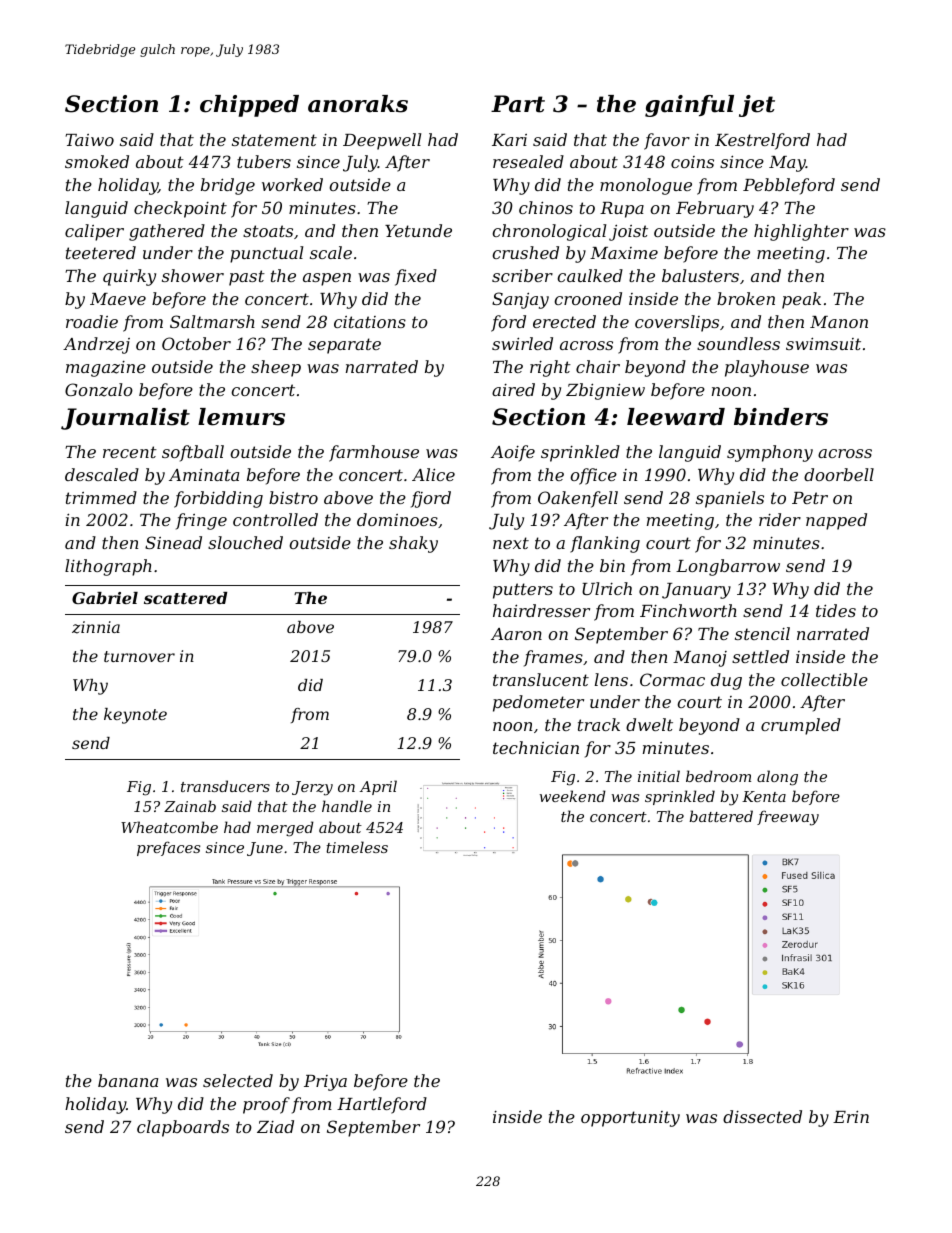  Describe the element at coordinates (416, 277) in the page. I see `fixed` at that location.
